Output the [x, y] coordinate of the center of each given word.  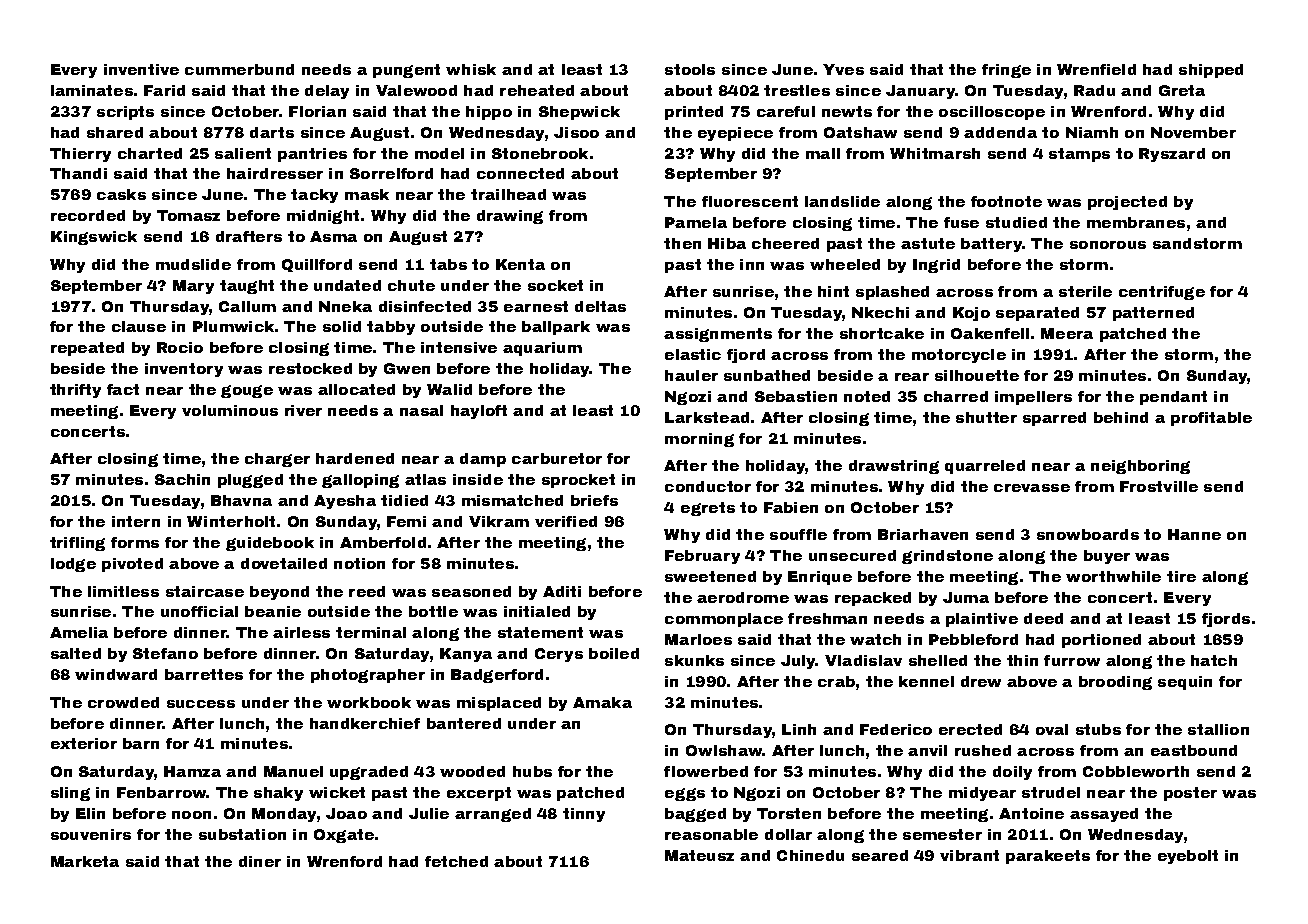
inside [478, 479]
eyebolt [1188, 857]
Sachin [182, 479]
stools [690, 69]
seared [880, 855]
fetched [456, 861]
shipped [1211, 71]
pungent [406, 71]
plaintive [982, 620]
